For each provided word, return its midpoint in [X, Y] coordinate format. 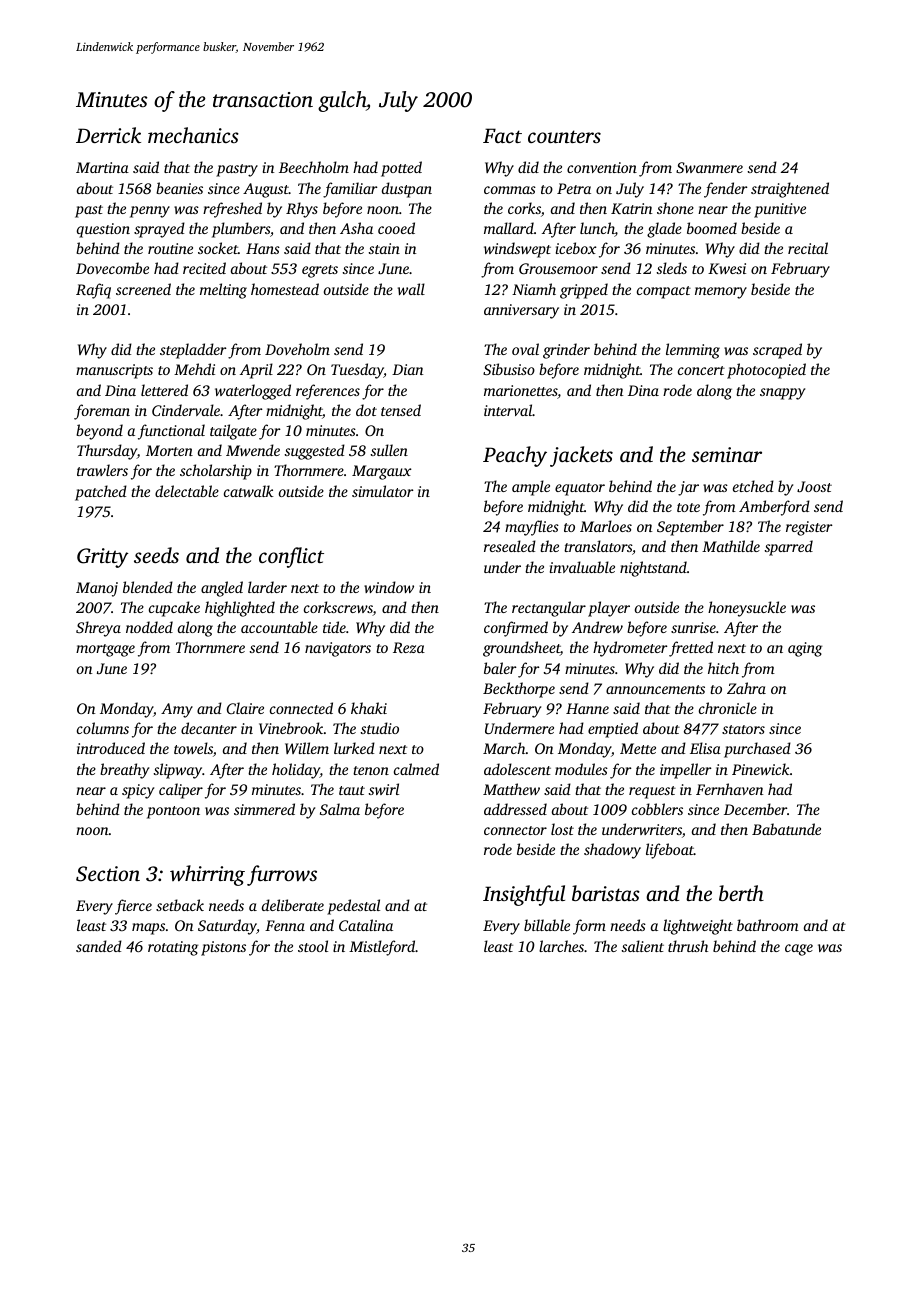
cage [799, 950]
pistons [223, 948]
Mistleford [382, 948]
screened [143, 289]
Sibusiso [509, 369]
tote [688, 507]
